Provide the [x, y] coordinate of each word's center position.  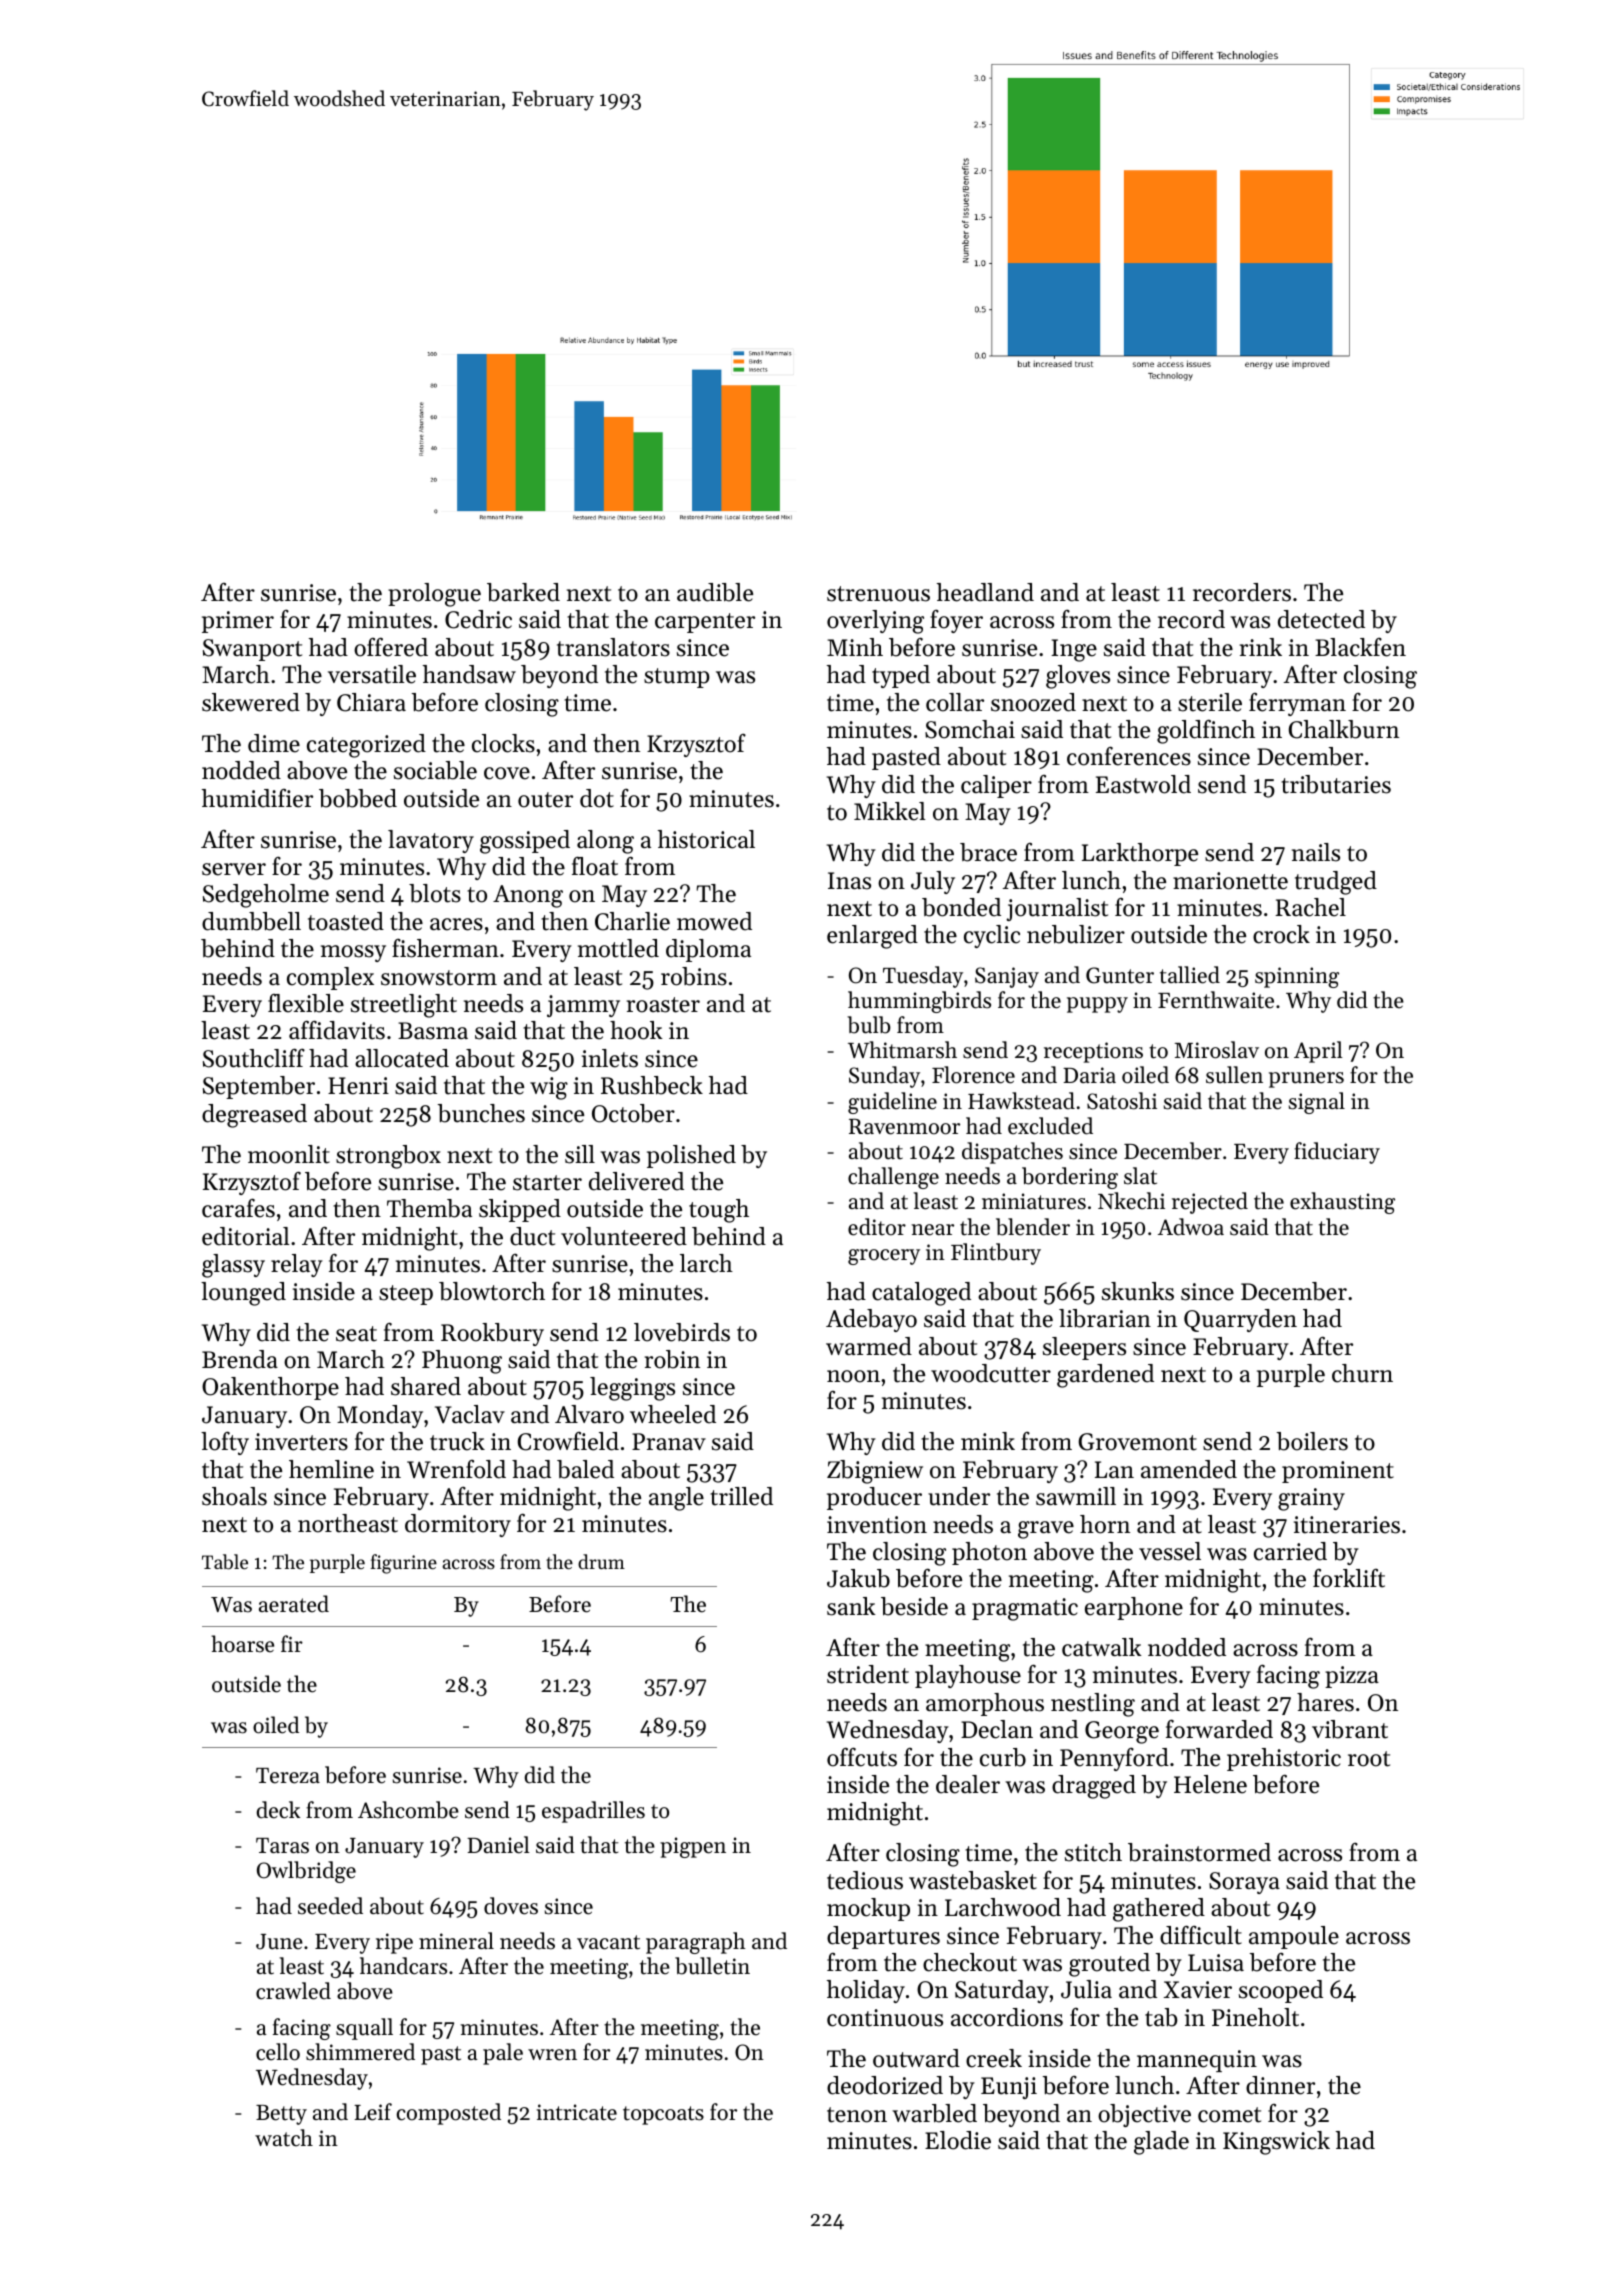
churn [1362, 1373]
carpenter [705, 623]
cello [278, 2052]
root [1369, 1759]
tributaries [1336, 784]
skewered [251, 702]
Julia [1086, 1989]
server [234, 869]
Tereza [288, 1776]
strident [868, 1674]
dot [597, 798]
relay [297, 1265]
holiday [866, 1991]
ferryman [1297, 704]
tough [719, 1211]
